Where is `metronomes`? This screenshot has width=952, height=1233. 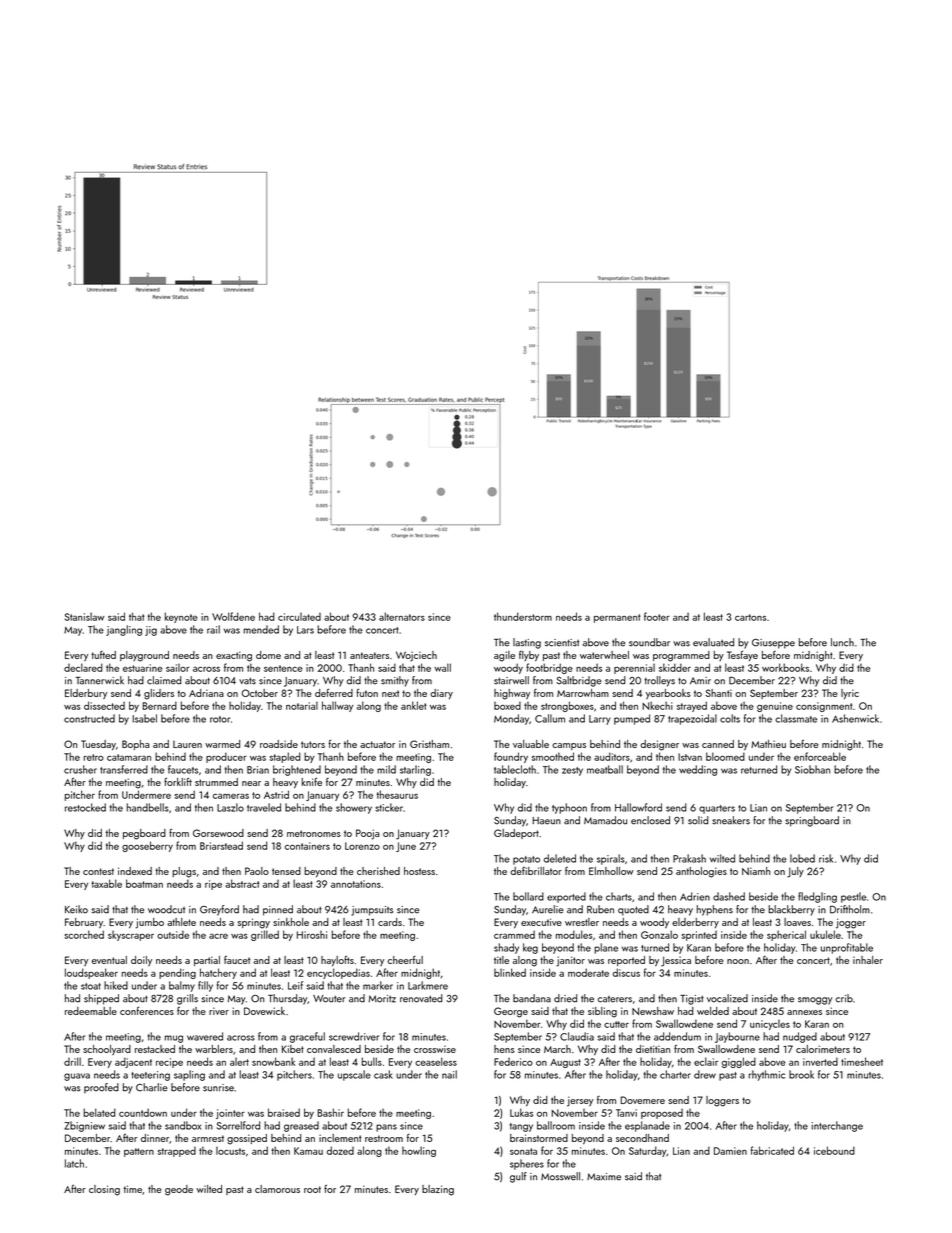
metronomes is located at coordinates (314, 833).
